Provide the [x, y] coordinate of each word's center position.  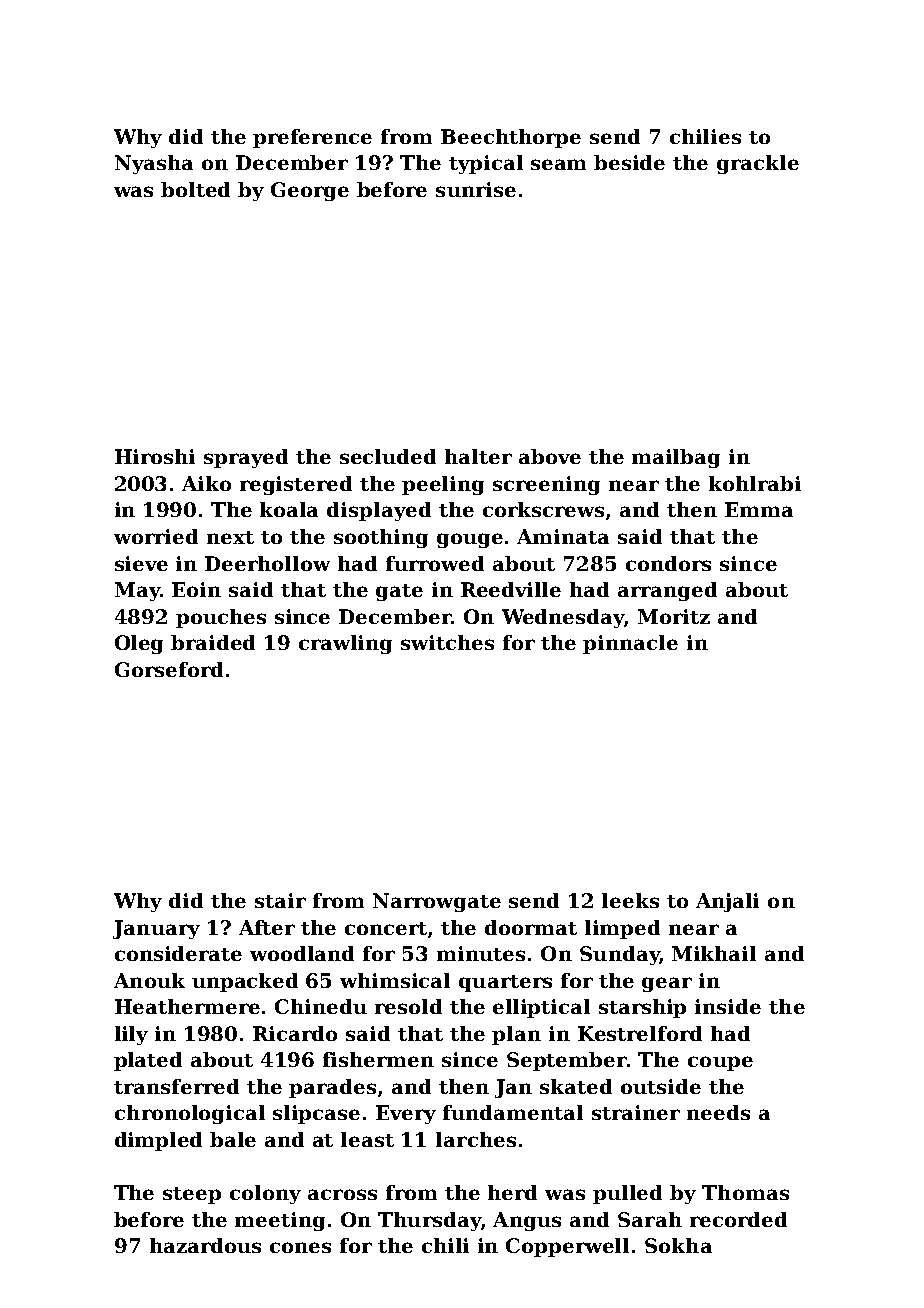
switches [447, 642]
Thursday [429, 1221]
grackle [758, 164]
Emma [759, 509]
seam [558, 164]
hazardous [205, 1245]
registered [296, 485]
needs [718, 1112]
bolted [195, 189]
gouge [470, 540]
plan [516, 1035]
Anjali [727, 902]
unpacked [245, 982]
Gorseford [169, 669]
